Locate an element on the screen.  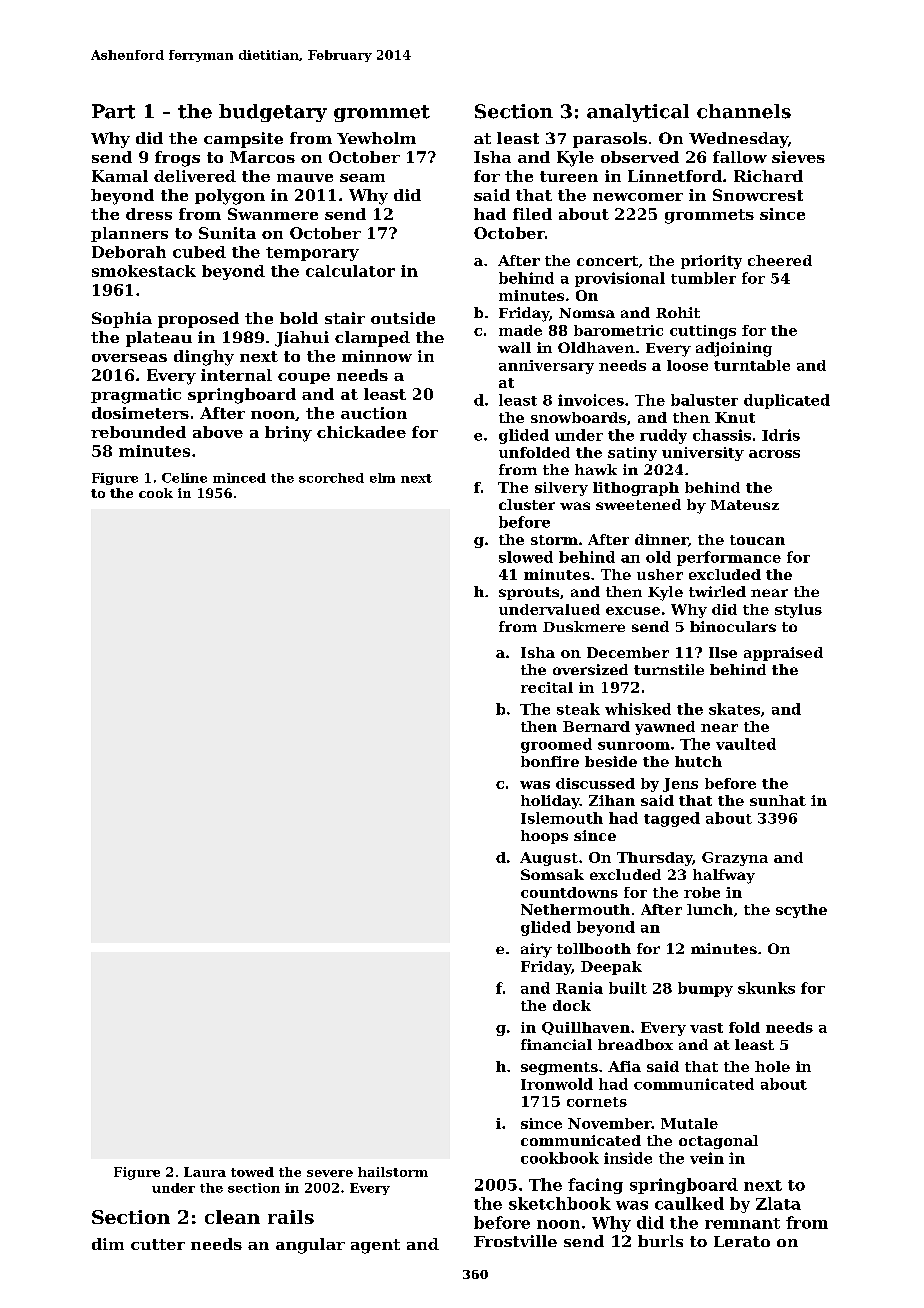
channels is located at coordinates (744, 111).
